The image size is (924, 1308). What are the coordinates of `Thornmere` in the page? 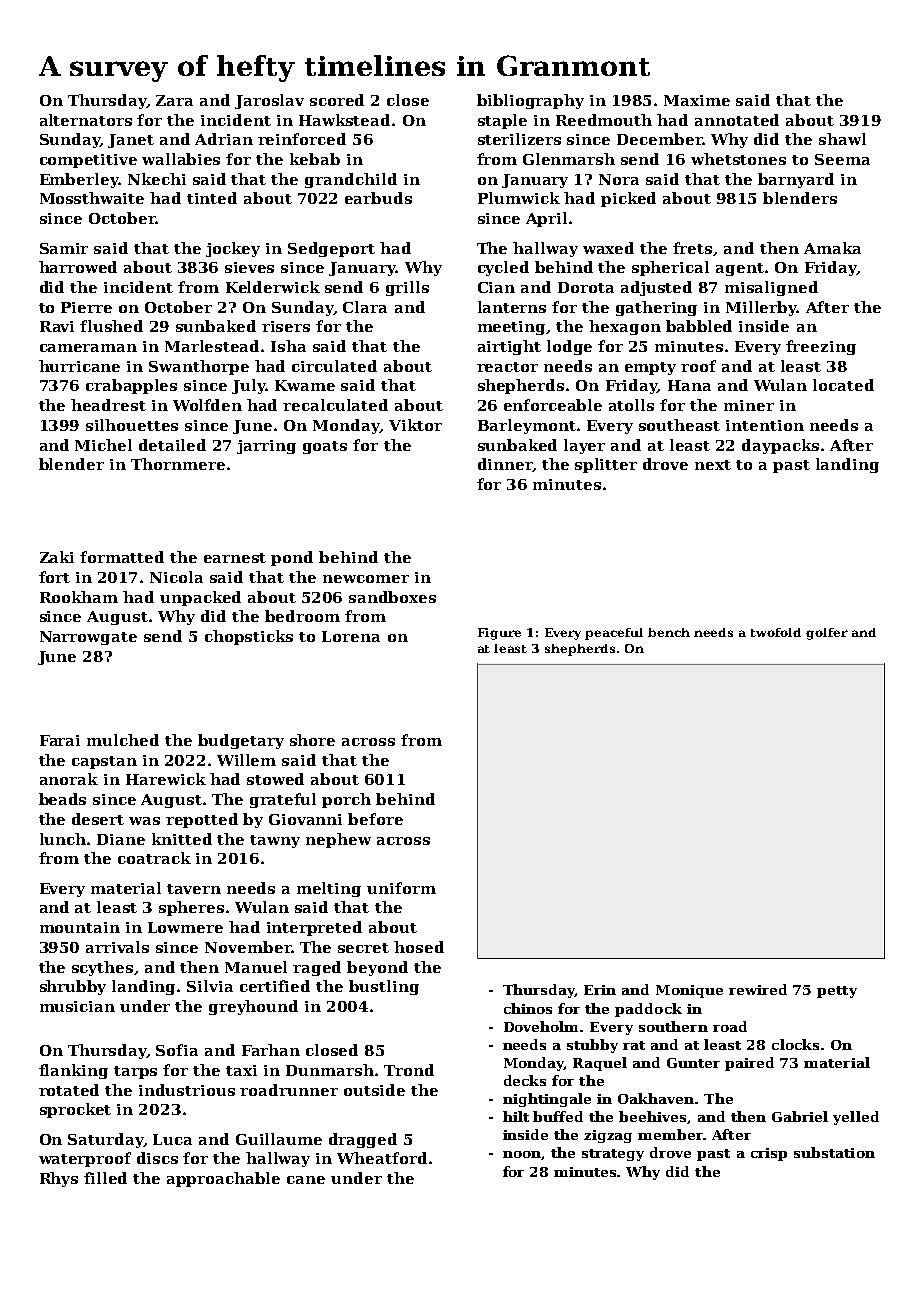 It's located at (178, 464).
